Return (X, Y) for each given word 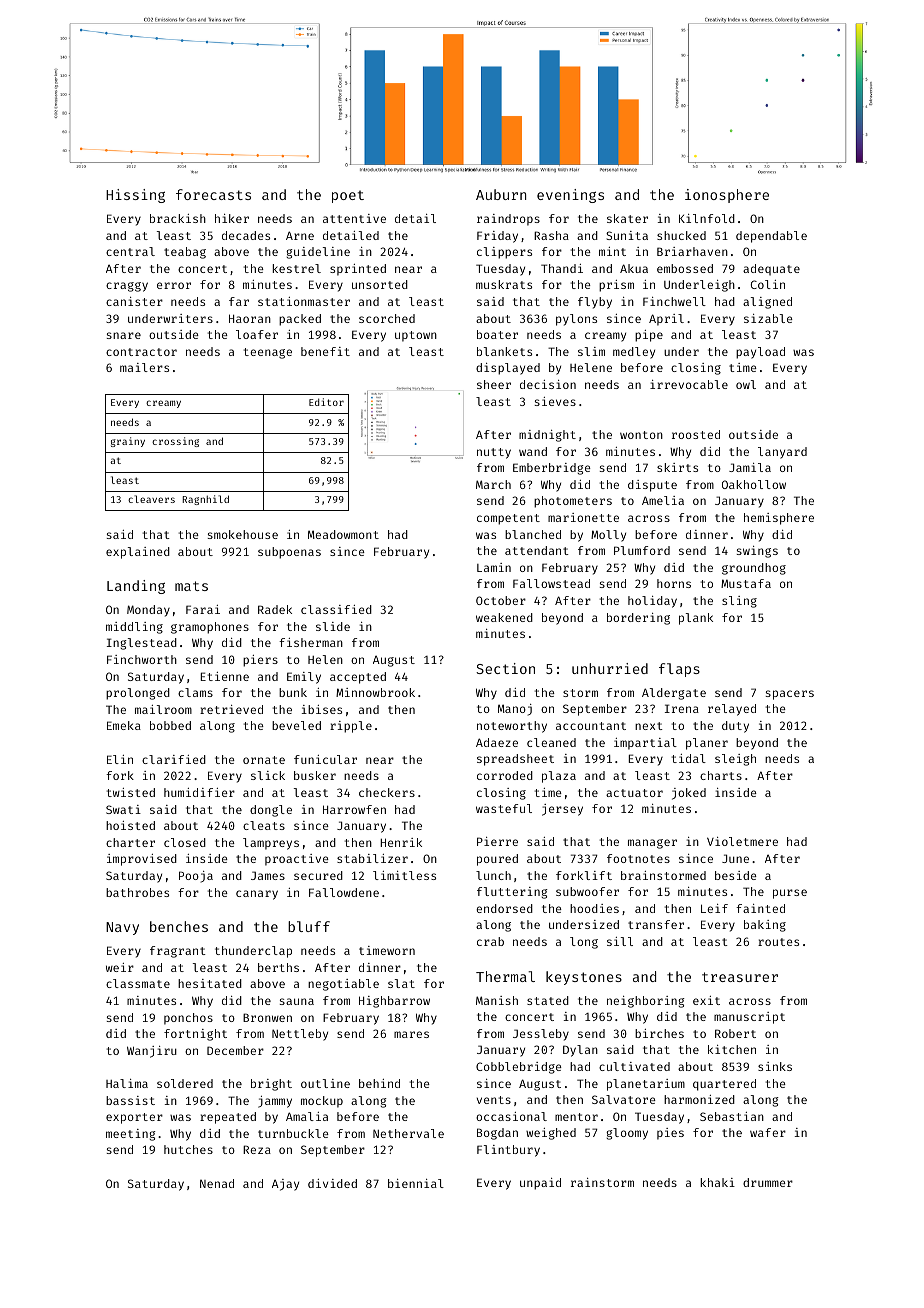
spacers (790, 695)
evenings (570, 196)
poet (348, 196)
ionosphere (727, 196)
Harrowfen (354, 809)
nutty (494, 453)
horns (674, 583)
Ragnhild (206, 500)
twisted (131, 792)
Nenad (217, 1183)
